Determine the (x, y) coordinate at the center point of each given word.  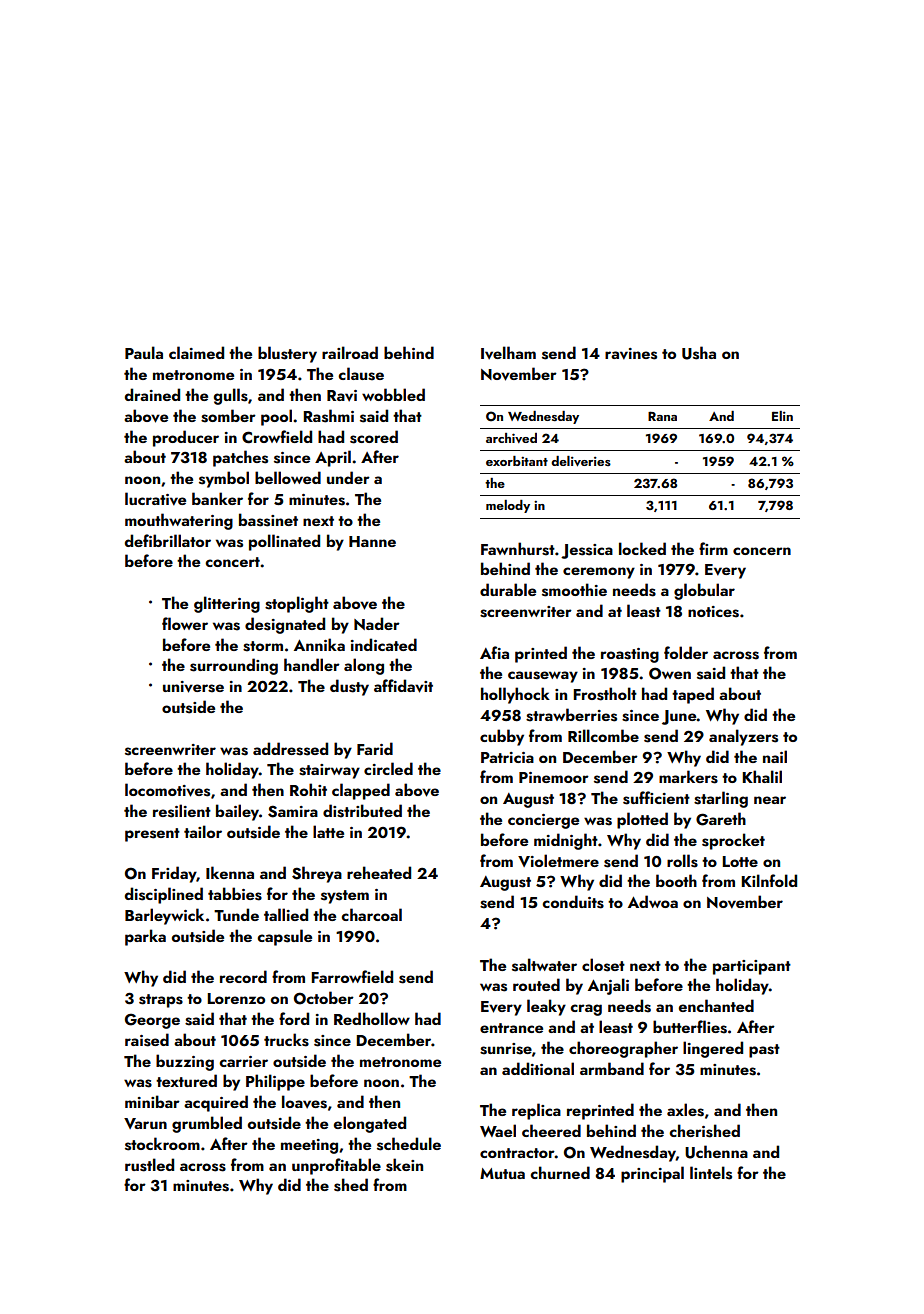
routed (536, 984)
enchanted (716, 1005)
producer (186, 438)
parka (145, 937)
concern (762, 551)
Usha (699, 353)
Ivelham (508, 353)
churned (560, 1172)
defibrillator (168, 540)
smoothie (574, 590)
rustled (149, 1165)
